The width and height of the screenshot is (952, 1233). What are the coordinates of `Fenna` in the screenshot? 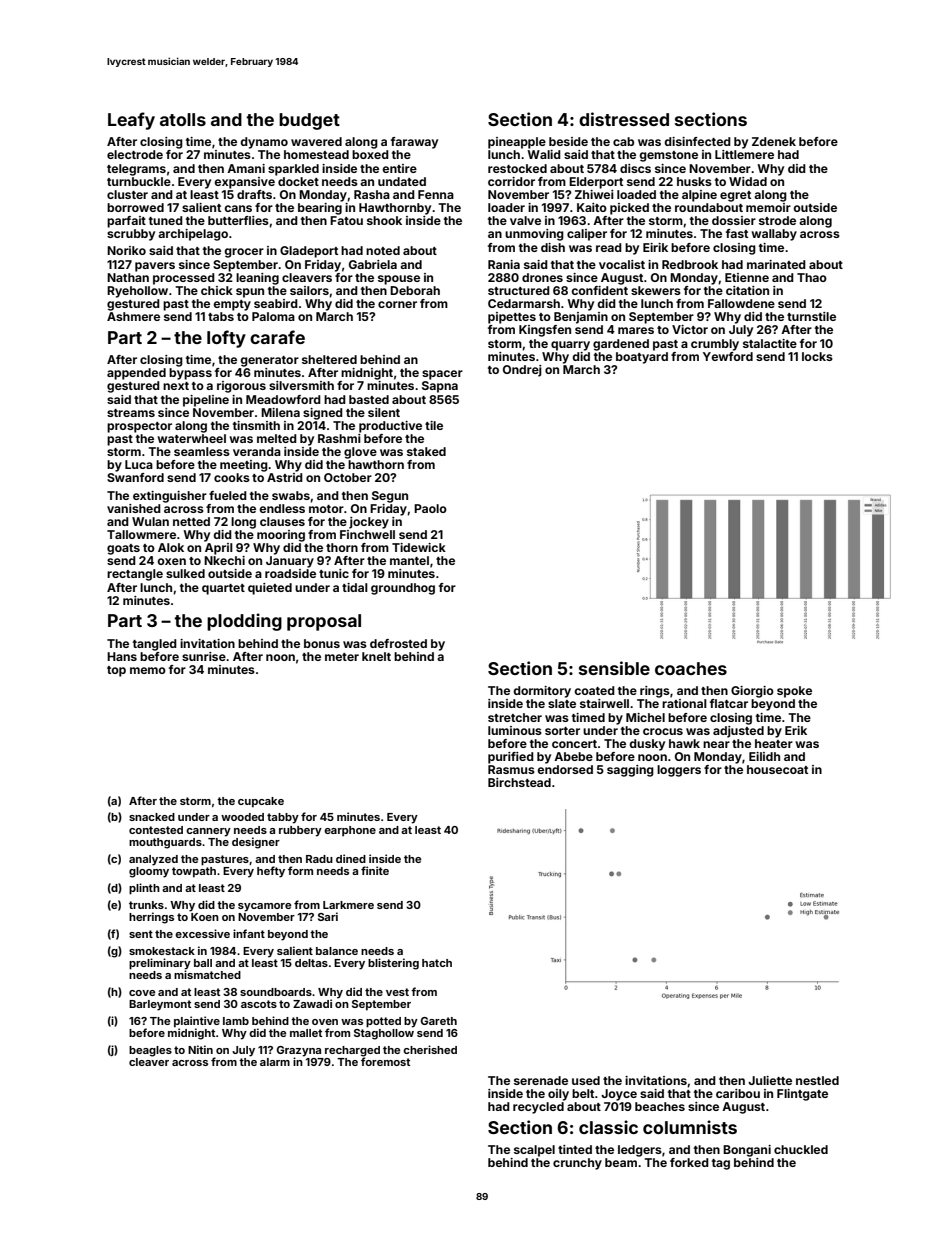 It's located at (436, 194).
